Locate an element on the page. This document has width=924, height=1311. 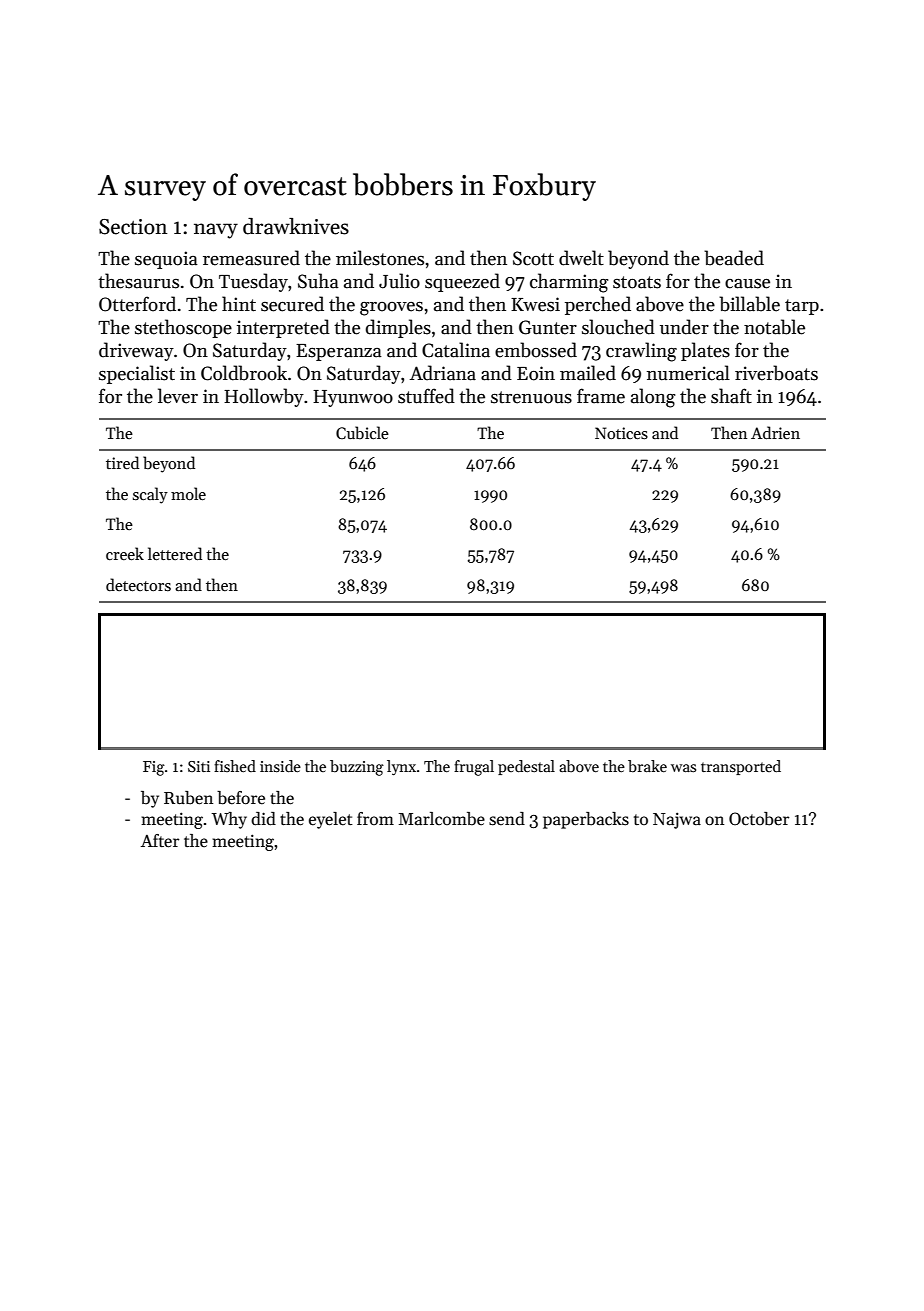
dwelt is located at coordinates (581, 258).
